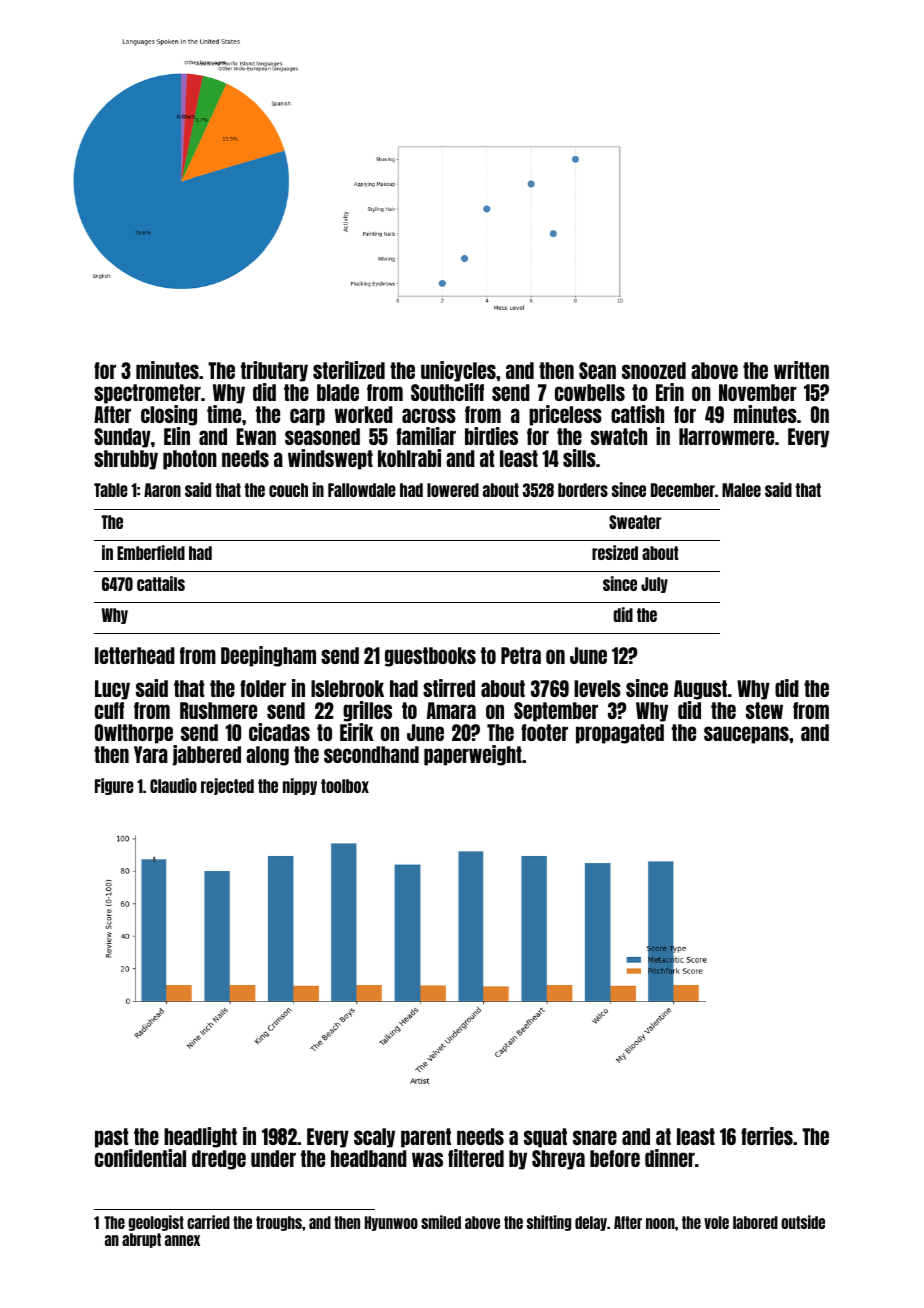 This screenshot has width=924, height=1308. Describe the element at coordinates (615, 552) in the screenshot. I see `resized` at that location.
